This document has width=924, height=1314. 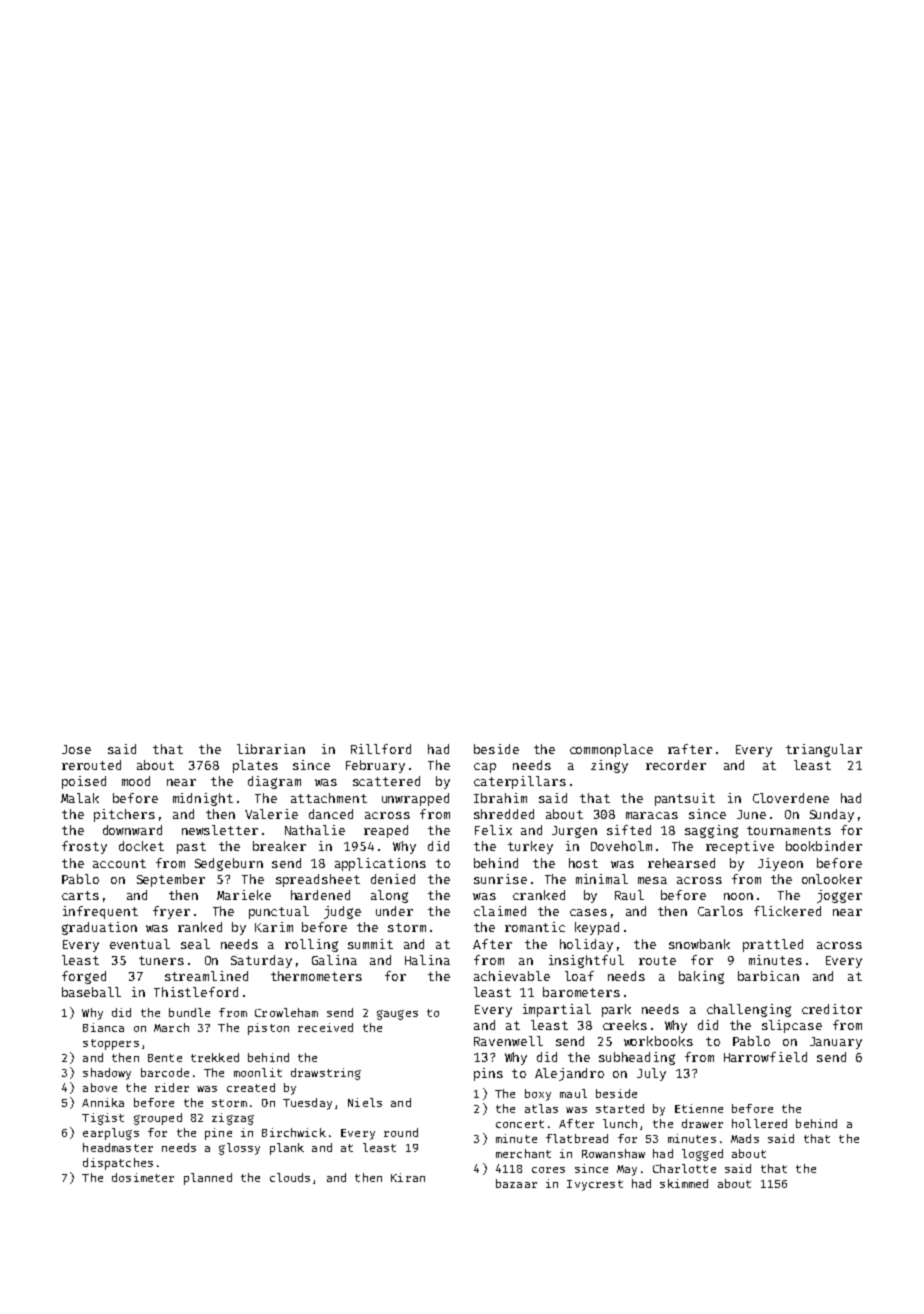 What do you see at coordinates (548, 1170) in the document?
I see `cores` at bounding box center [548, 1170].
